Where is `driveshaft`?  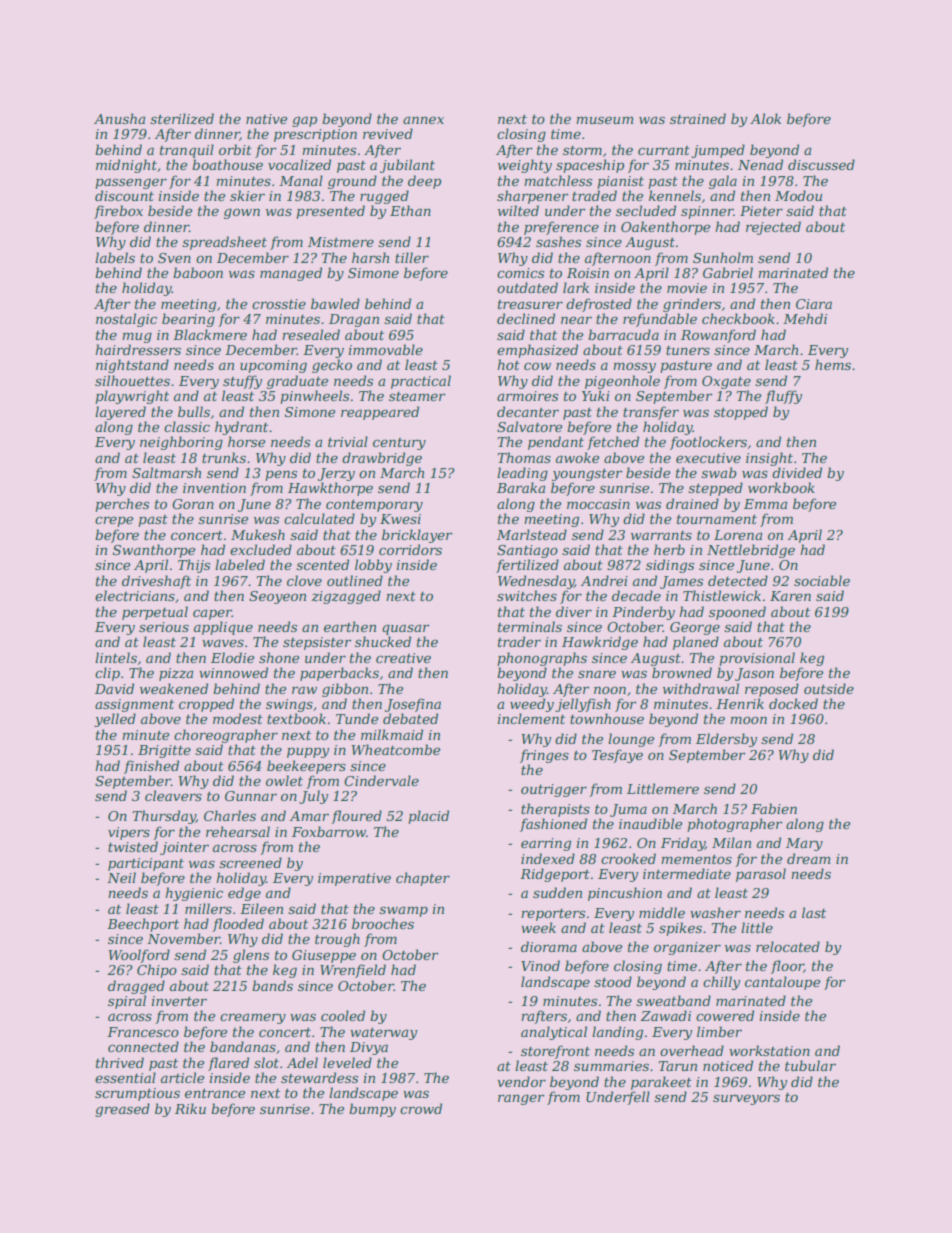
driveshaft is located at coordinates (156, 582).
